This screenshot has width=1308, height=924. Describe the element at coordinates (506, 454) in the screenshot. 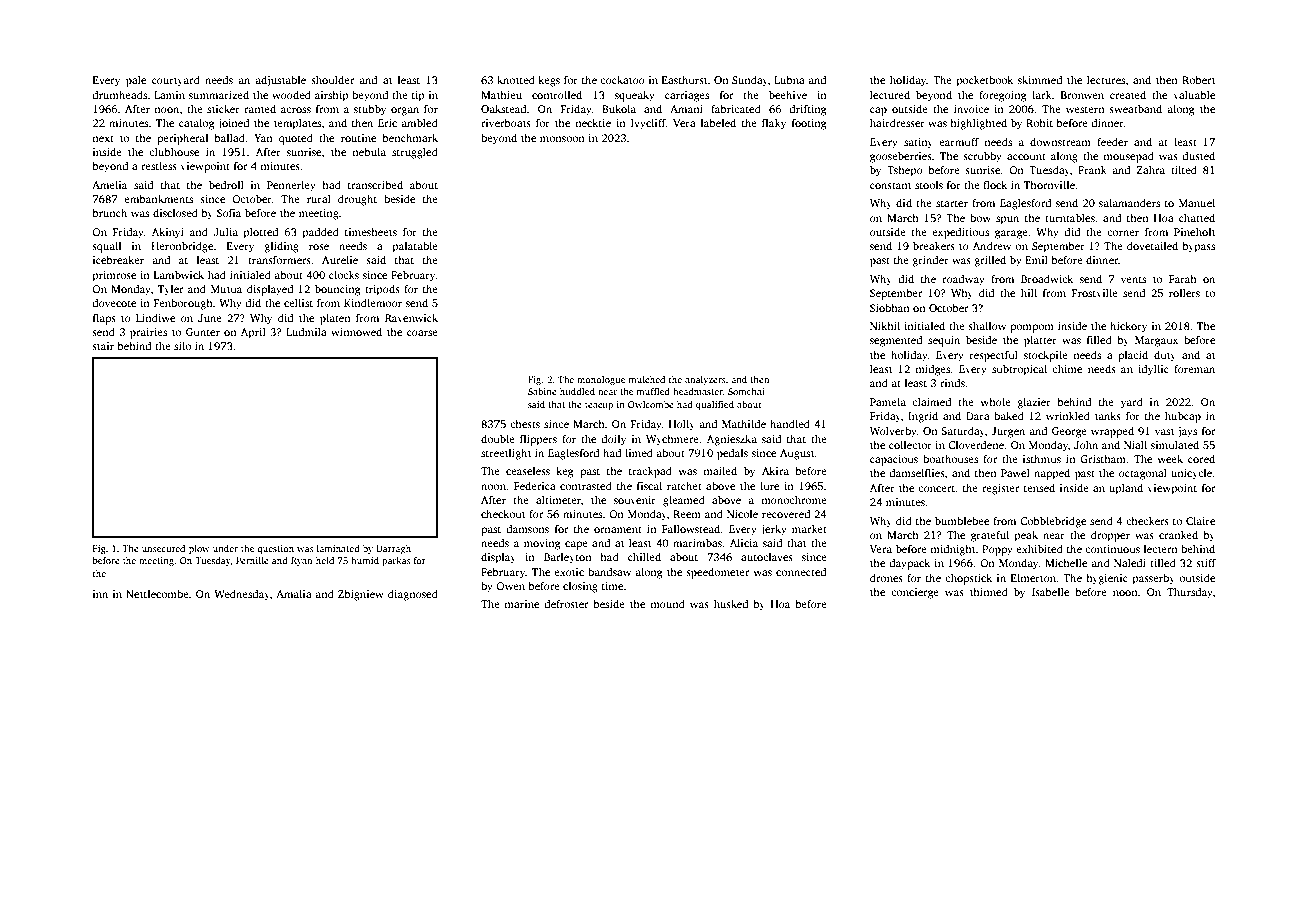

I see `streetlight` at that location.
